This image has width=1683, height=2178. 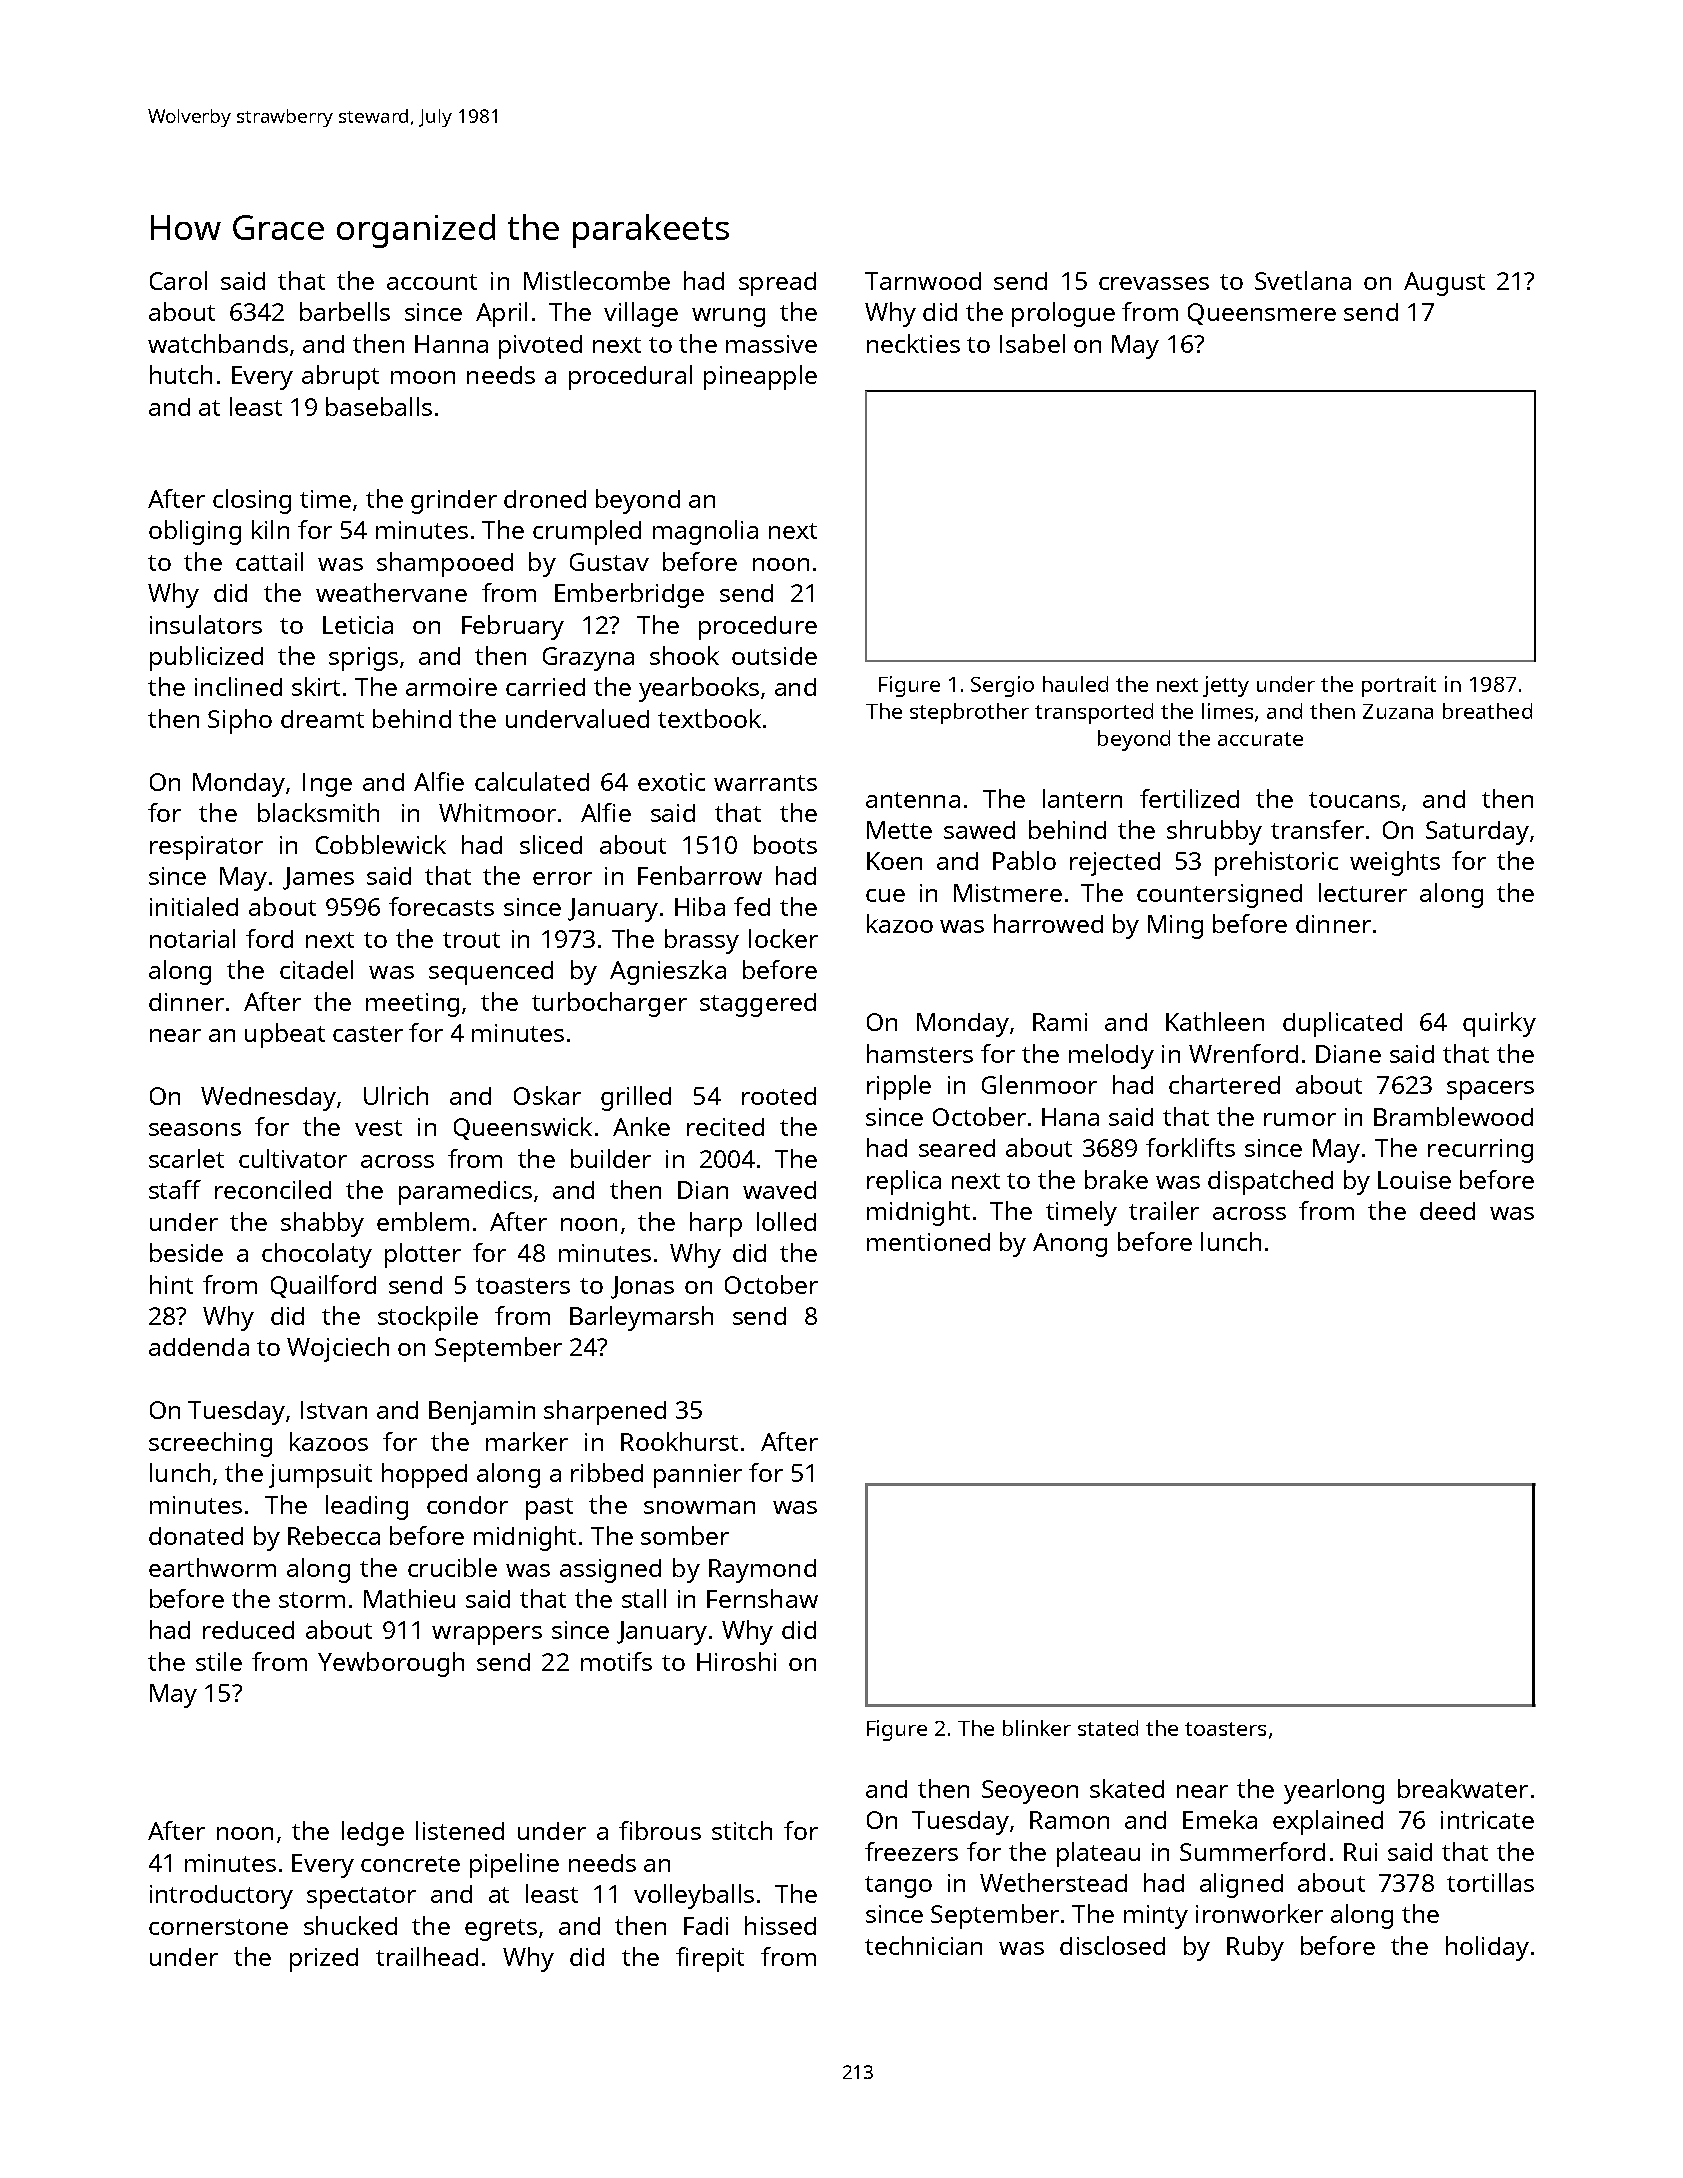 I want to click on Carol, so click(x=178, y=280).
